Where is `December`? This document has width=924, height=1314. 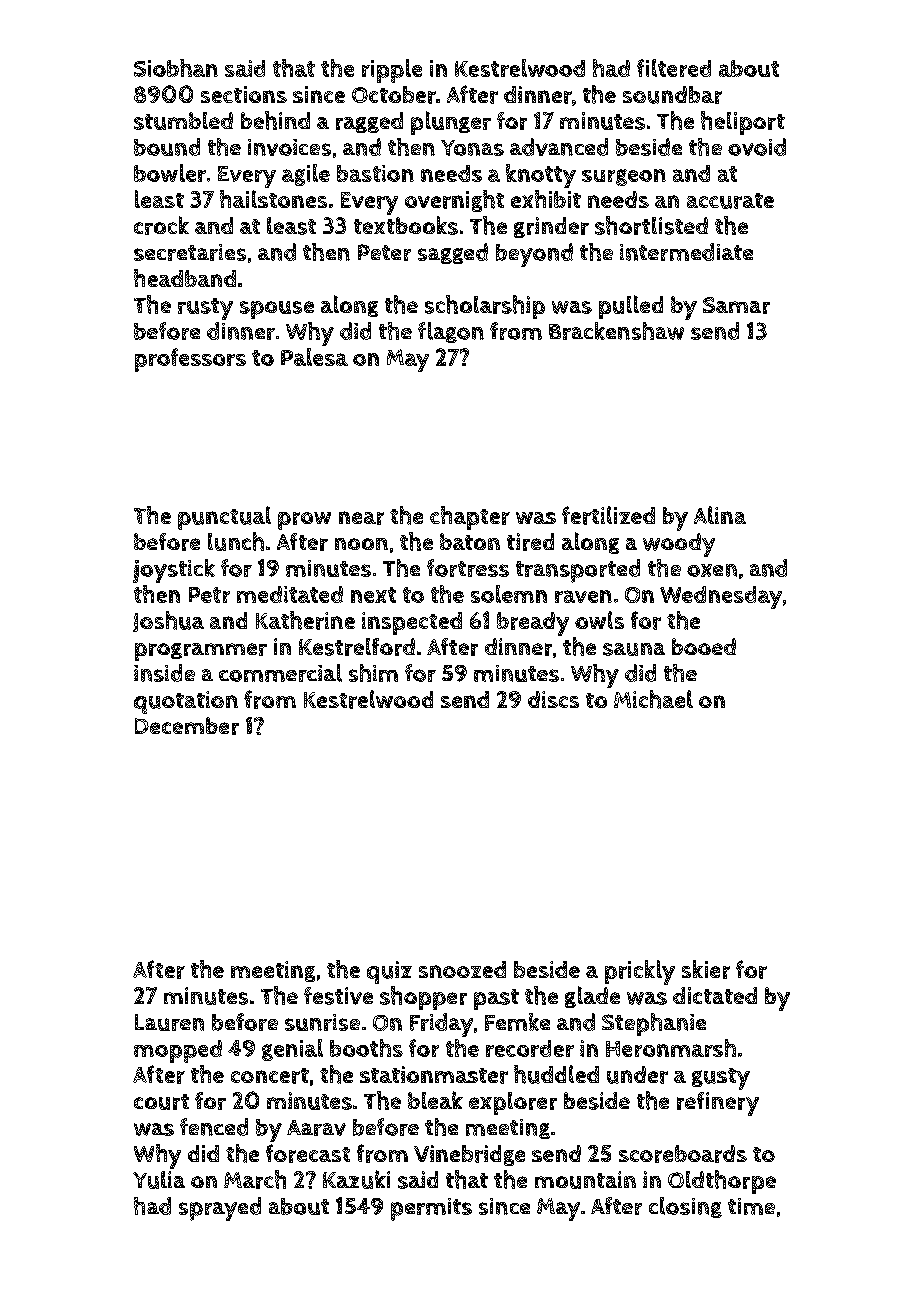 December is located at coordinates (187, 726).
